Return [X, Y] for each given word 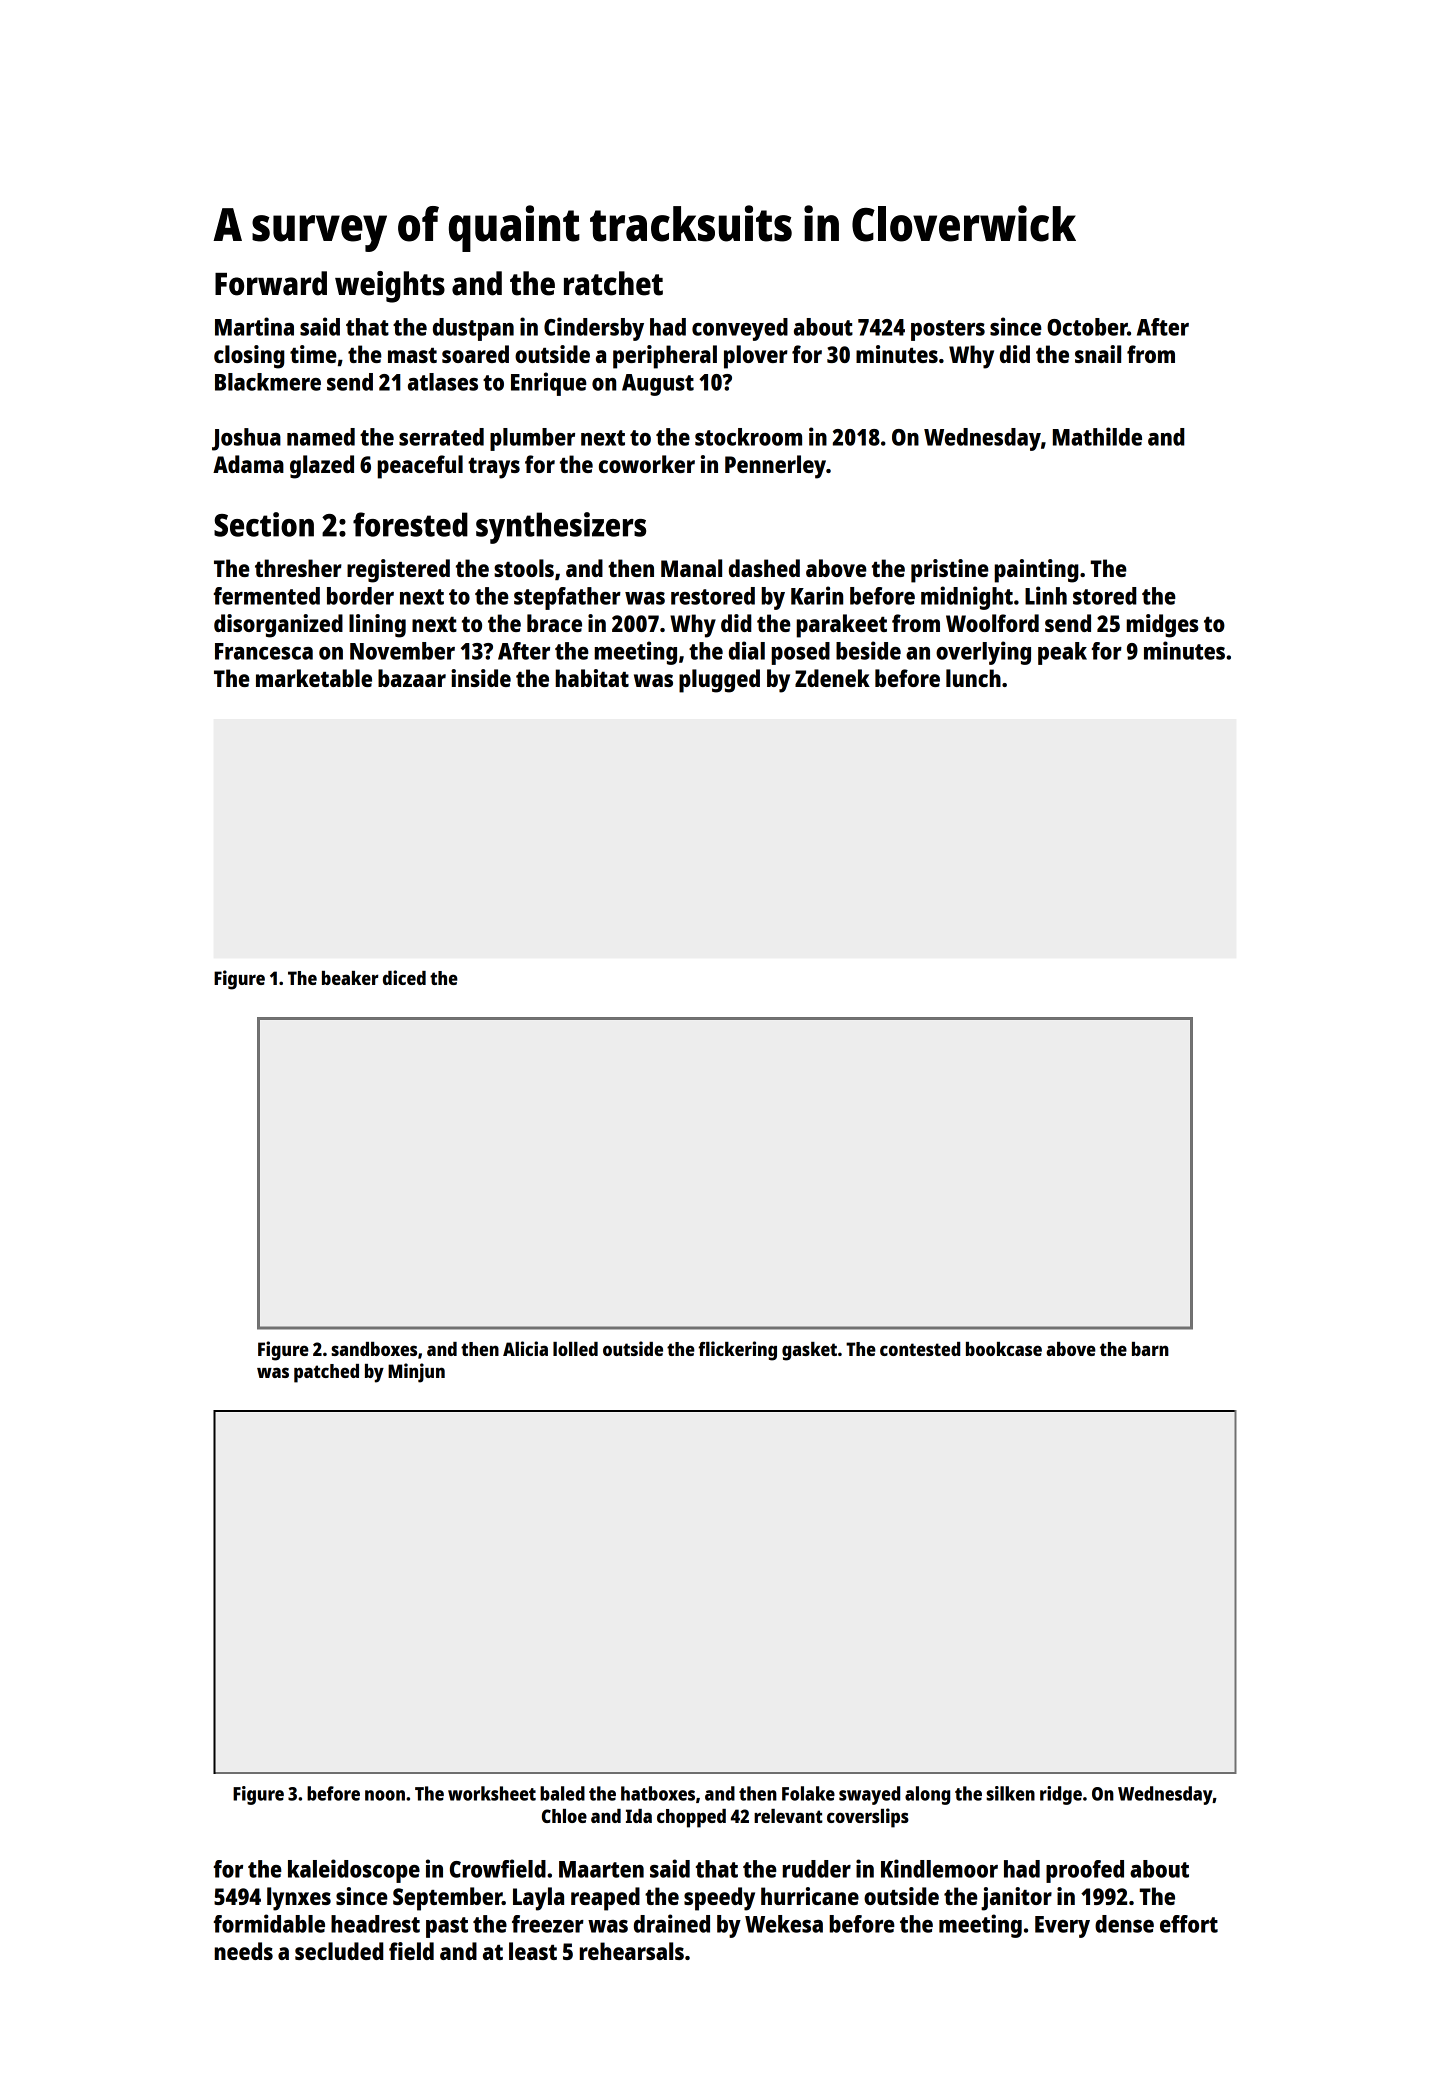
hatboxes [658, 1793]
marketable [314, 678]
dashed [764, 568]
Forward [271, 283]
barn [1150, 1349]
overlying [983, 653]
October [1087, 327]
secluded [339, 1951]
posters [948, 330]
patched [326, 1373]
